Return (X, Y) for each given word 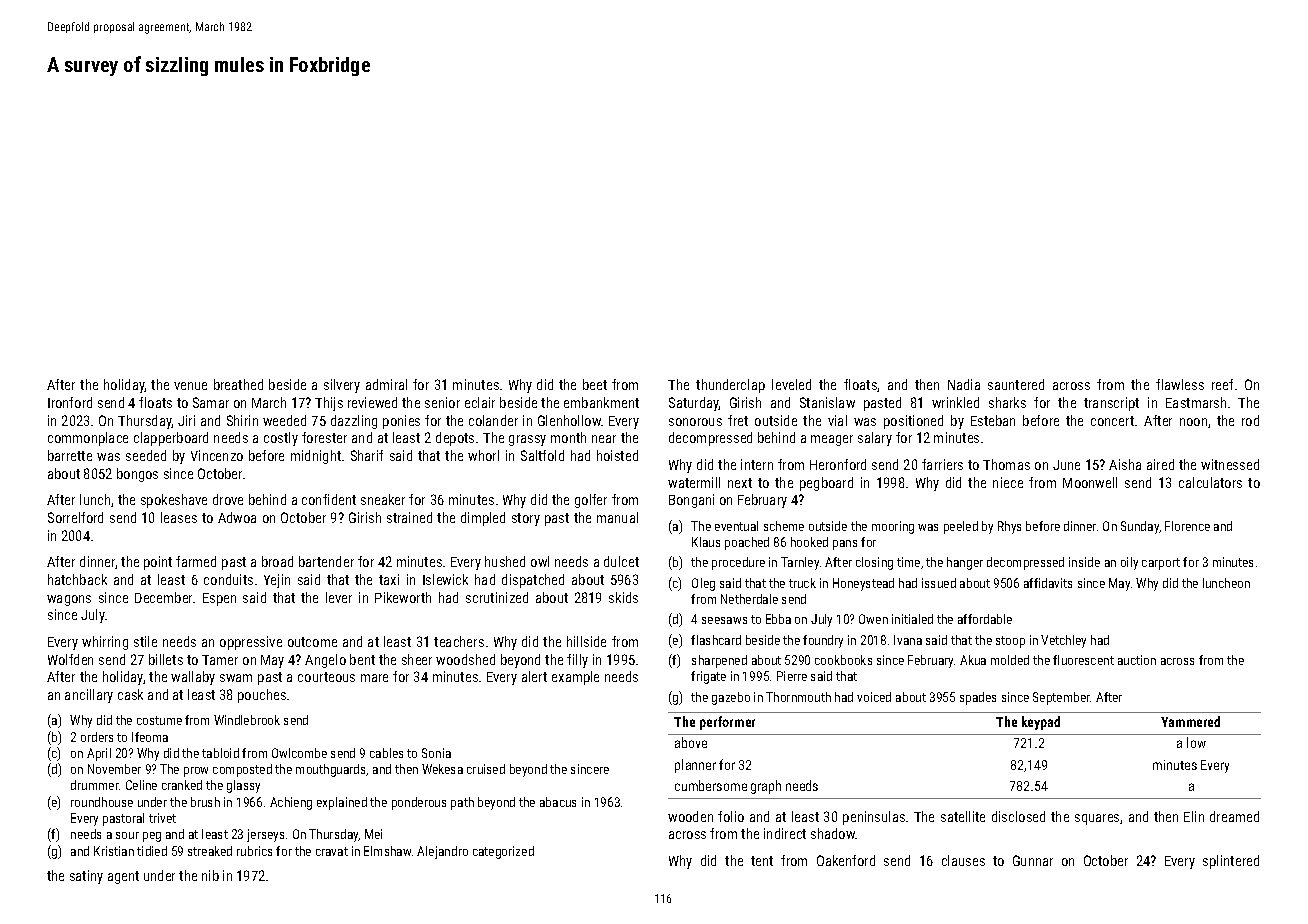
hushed (505, 561)
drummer (95, 785)
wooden (690, 816)
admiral (386, 384)
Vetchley (1063, 641)
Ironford (70, 402)
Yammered (1190, 721)
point (158, 563)
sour (127, 835)
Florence (1187, 526)
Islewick (445, 579)
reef (1222, 384)
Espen (219, 599)
